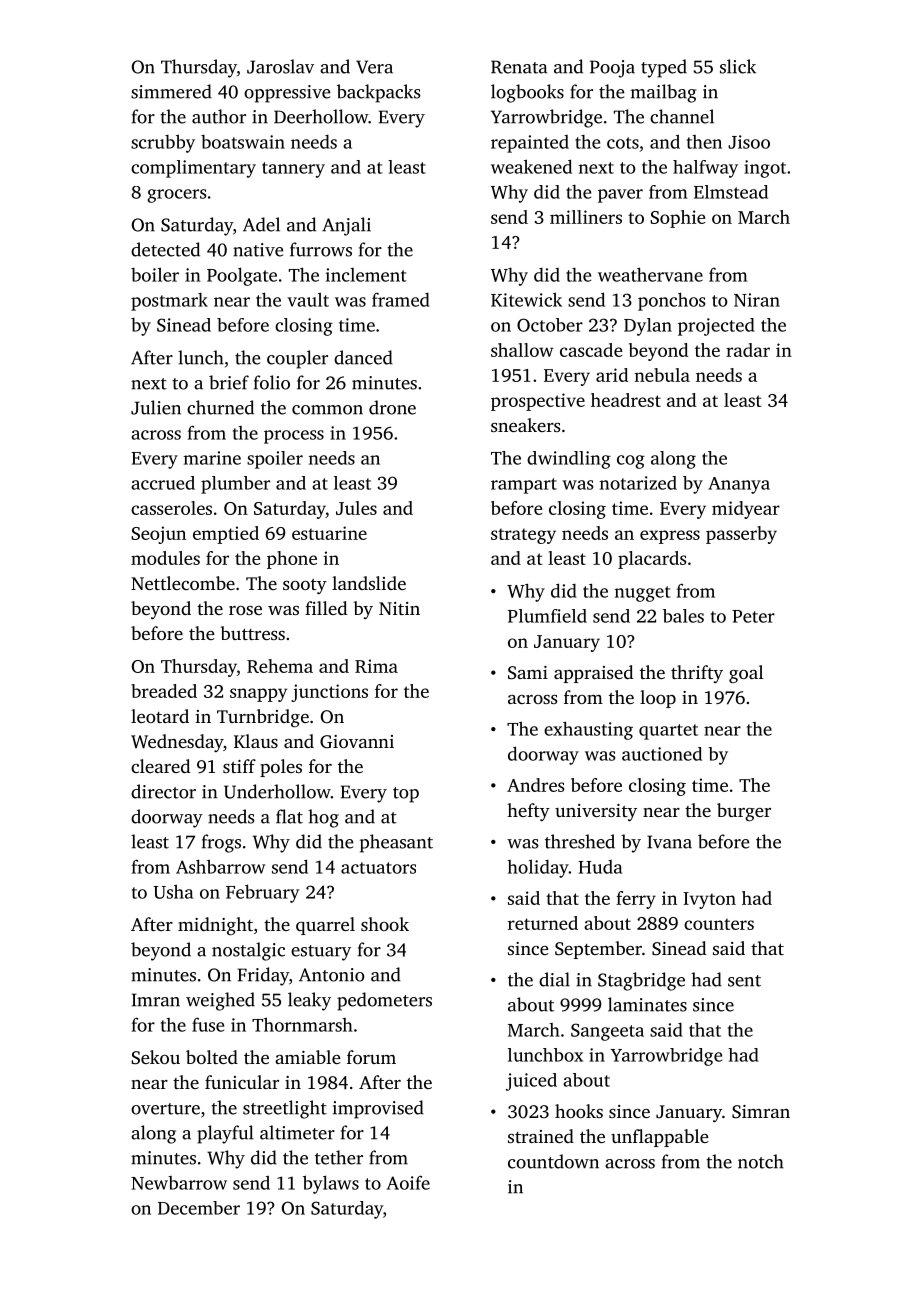  What do you see at coordinates (519, 67) in the document?
I see `Renata` at bounding box center [519, 67].
